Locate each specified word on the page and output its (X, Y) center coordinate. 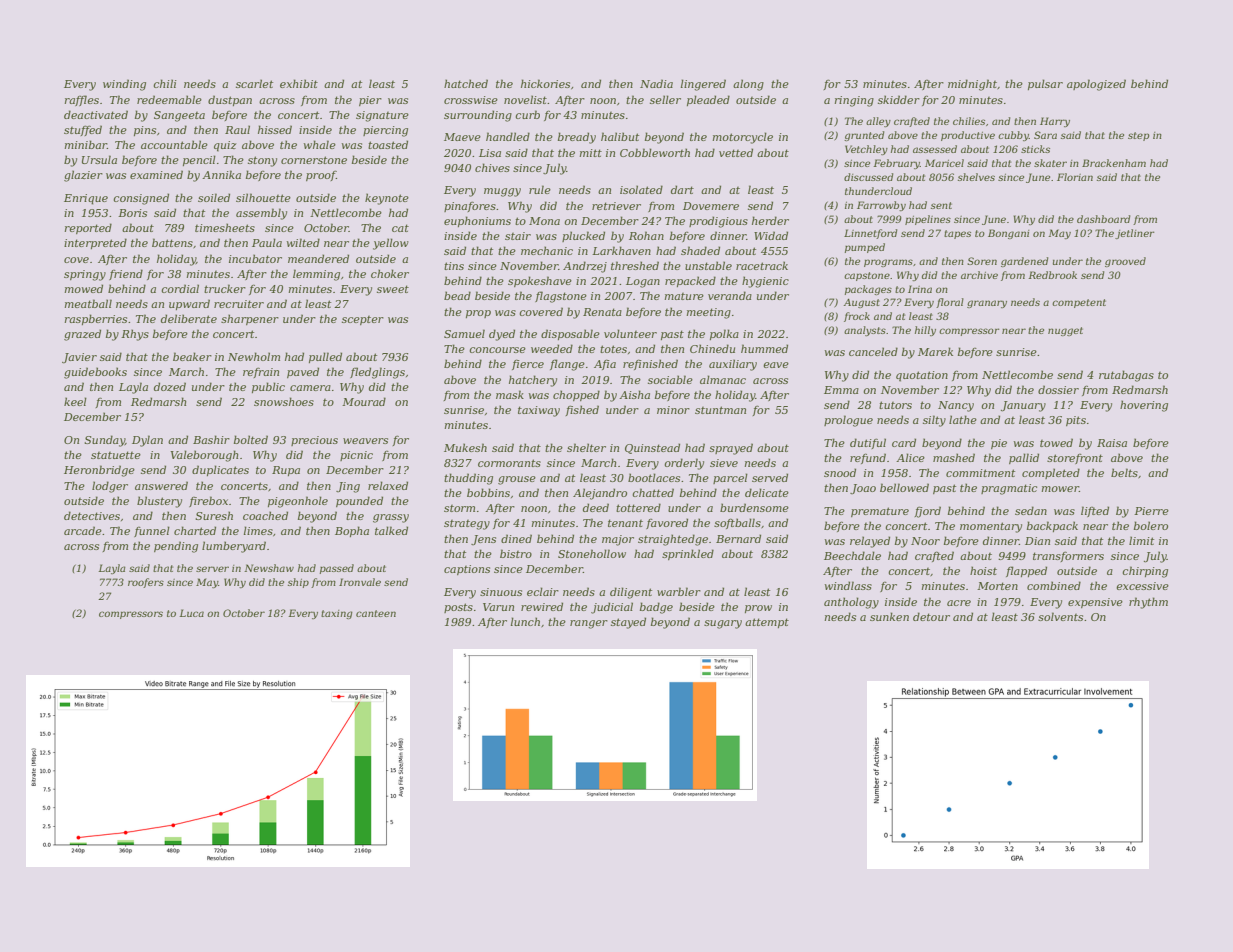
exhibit (299, 83)
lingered (703, 85)
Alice (910, 457)
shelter (586, 447)
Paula (267, 242)
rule (540, 189)
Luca (191, 613)
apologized (1096, 85)
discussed (868, 177)
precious (314, 441)
